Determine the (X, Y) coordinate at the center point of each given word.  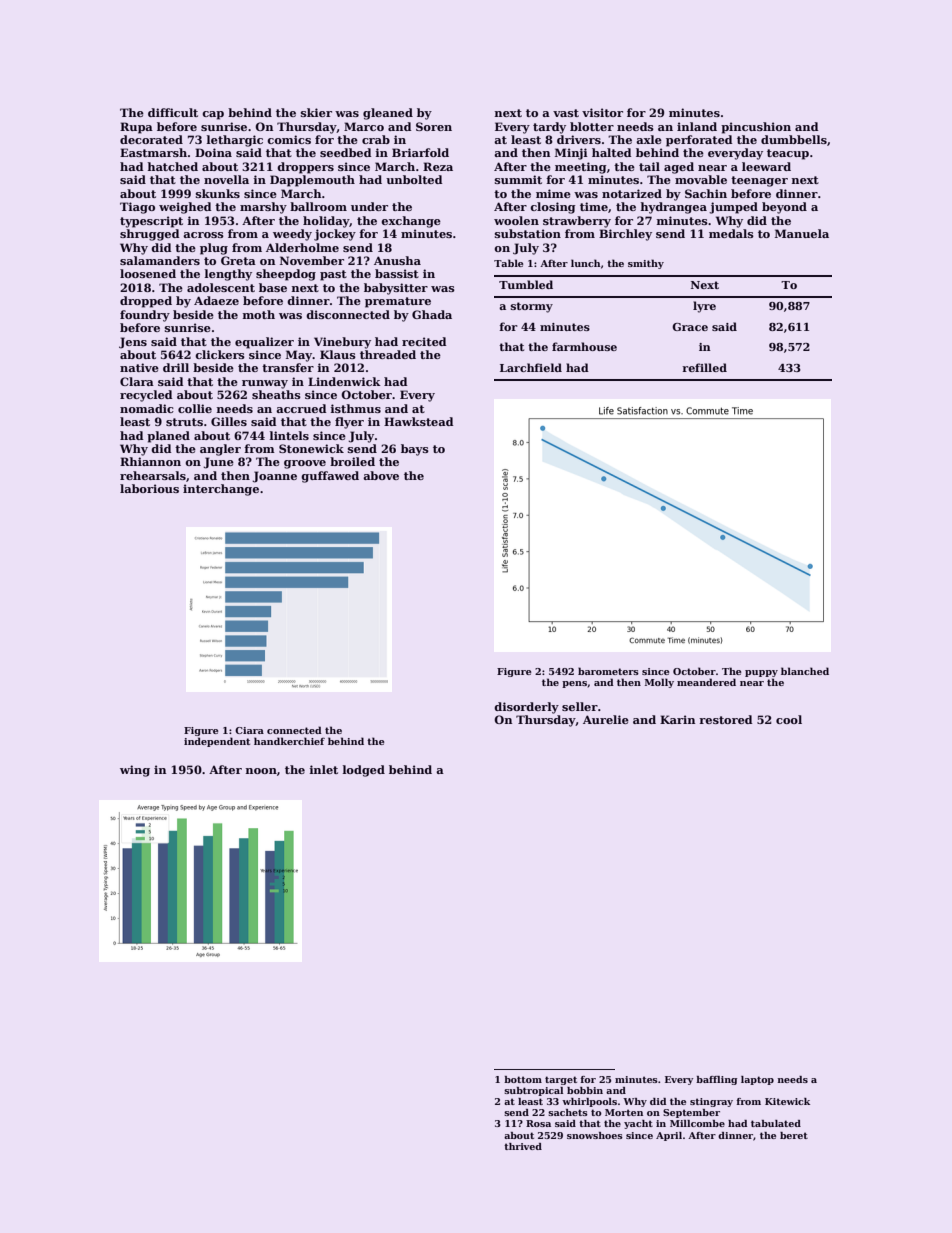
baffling (716, 1080)
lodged (364, 771)
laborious (149, 488)
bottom (523, 1079)
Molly (659, 683)
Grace (690, 327)
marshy (263, 208)
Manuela (802, 233)
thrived (523, 1146)
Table (508, 263)
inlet (324, 769)
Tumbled (526, 284)
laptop (757, 1080)
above (381, 475)
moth (259, 314)
